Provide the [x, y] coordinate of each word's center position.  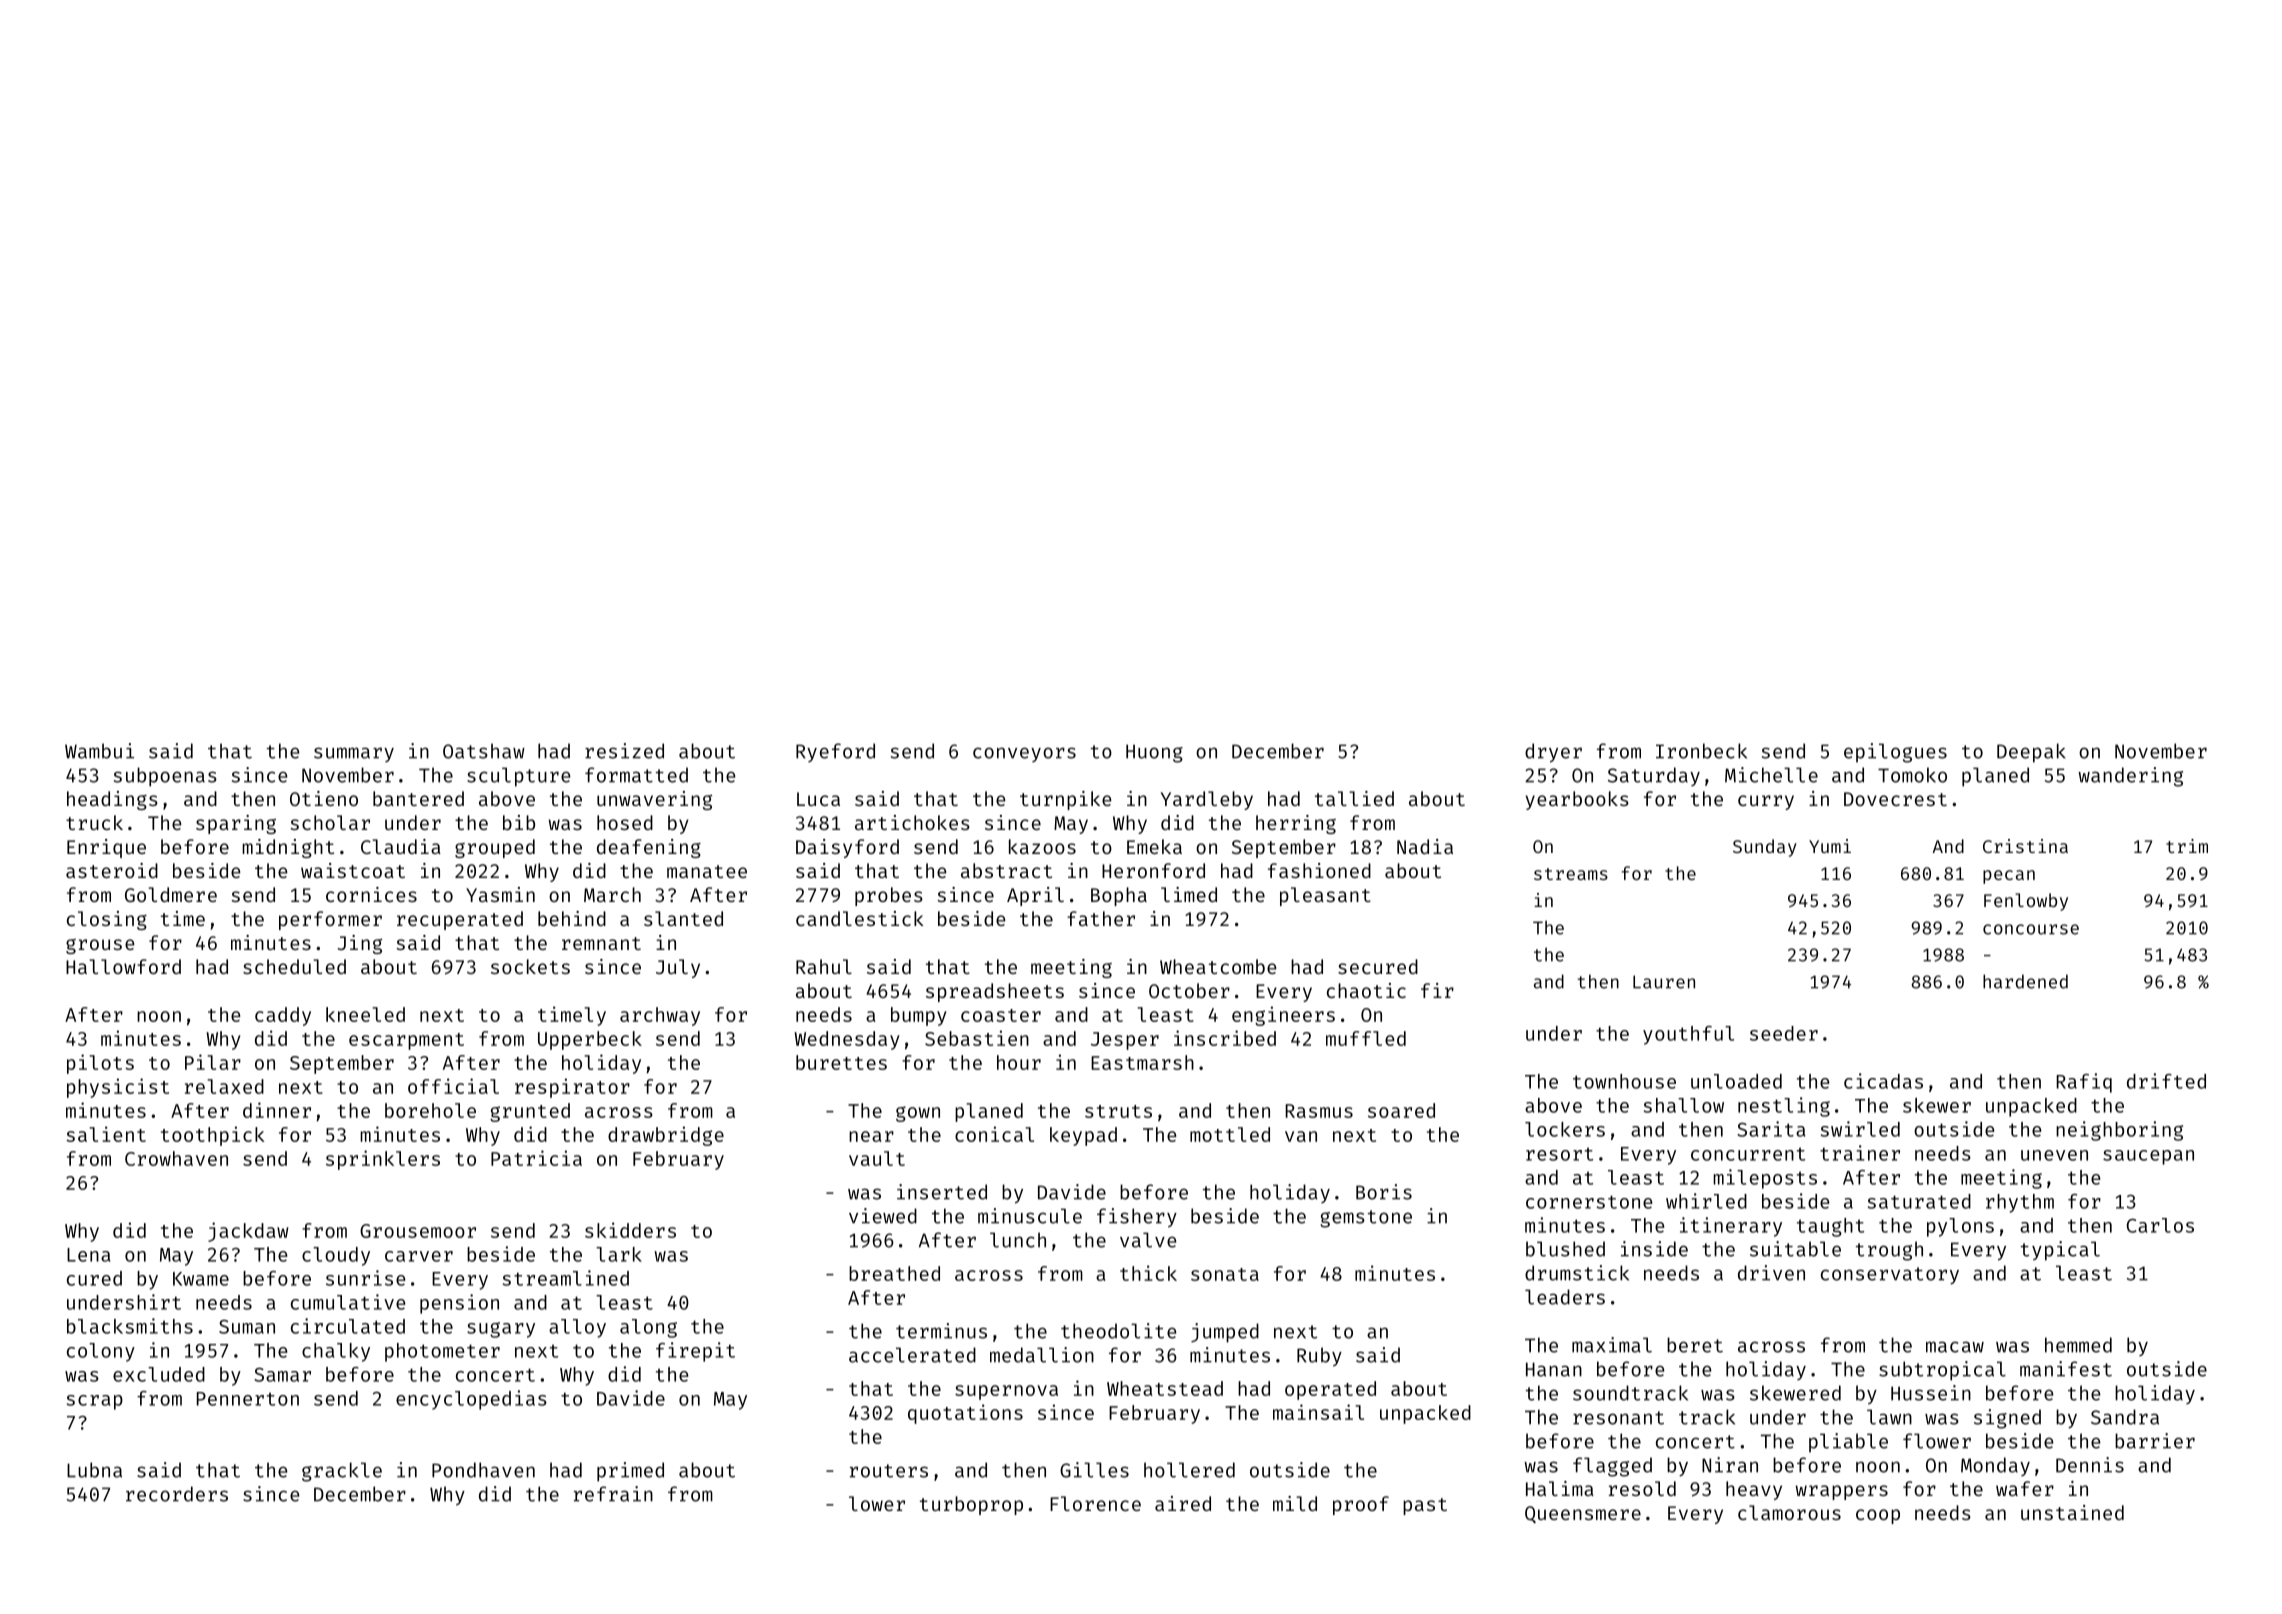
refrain [613, 1494]
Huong [1154, 753]
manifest [2066, 1369]
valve [1148, 1240]
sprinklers [383, 1160]
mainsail [1318, 1412]
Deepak [2031, 753]
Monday [1995, 1466]
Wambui [99, 751]
